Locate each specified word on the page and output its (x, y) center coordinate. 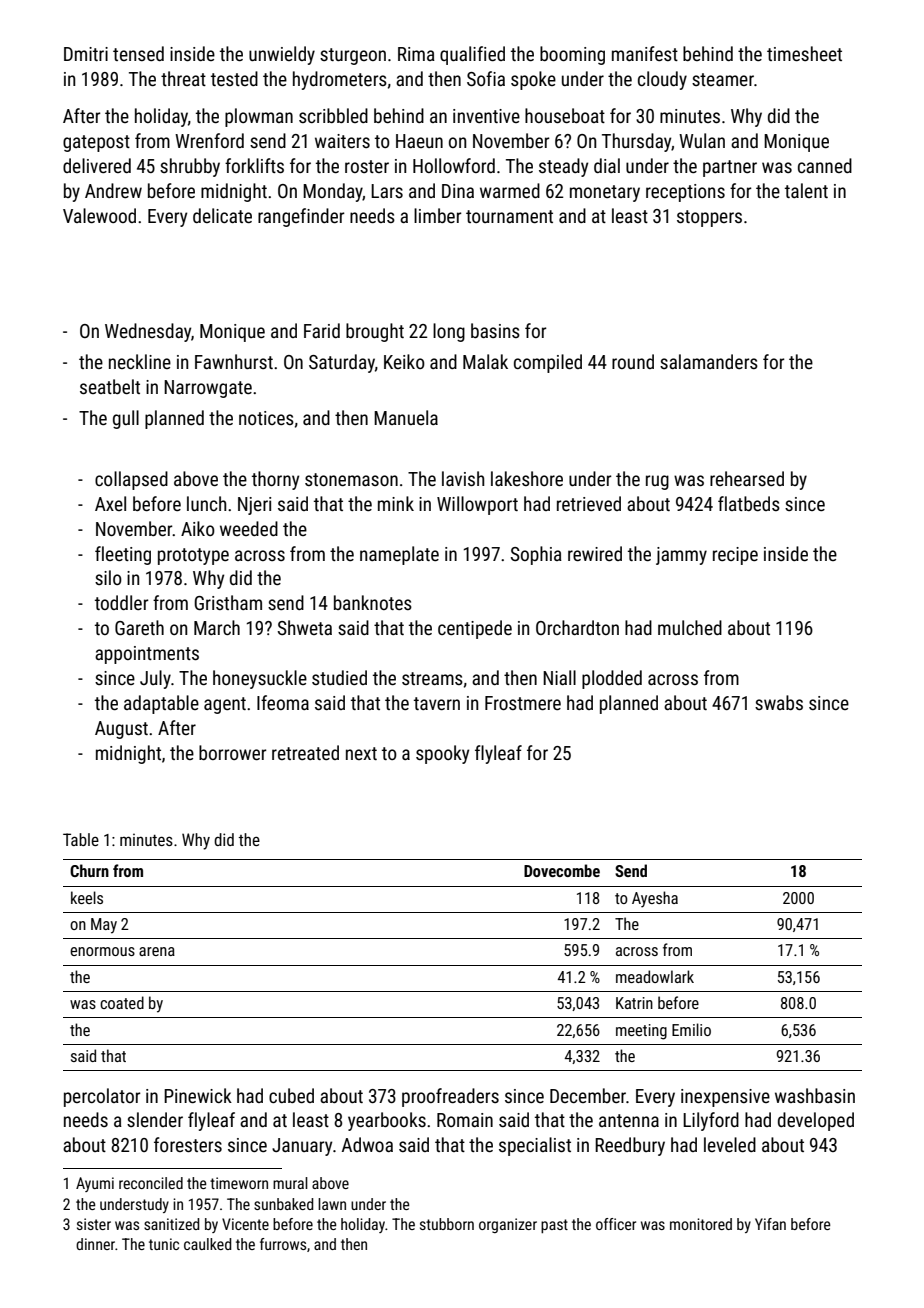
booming (572, 55)
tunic (164, 1244)
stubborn (447, 1224)
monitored (701, 1224)
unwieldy (282, 55)
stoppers (709, 218)
